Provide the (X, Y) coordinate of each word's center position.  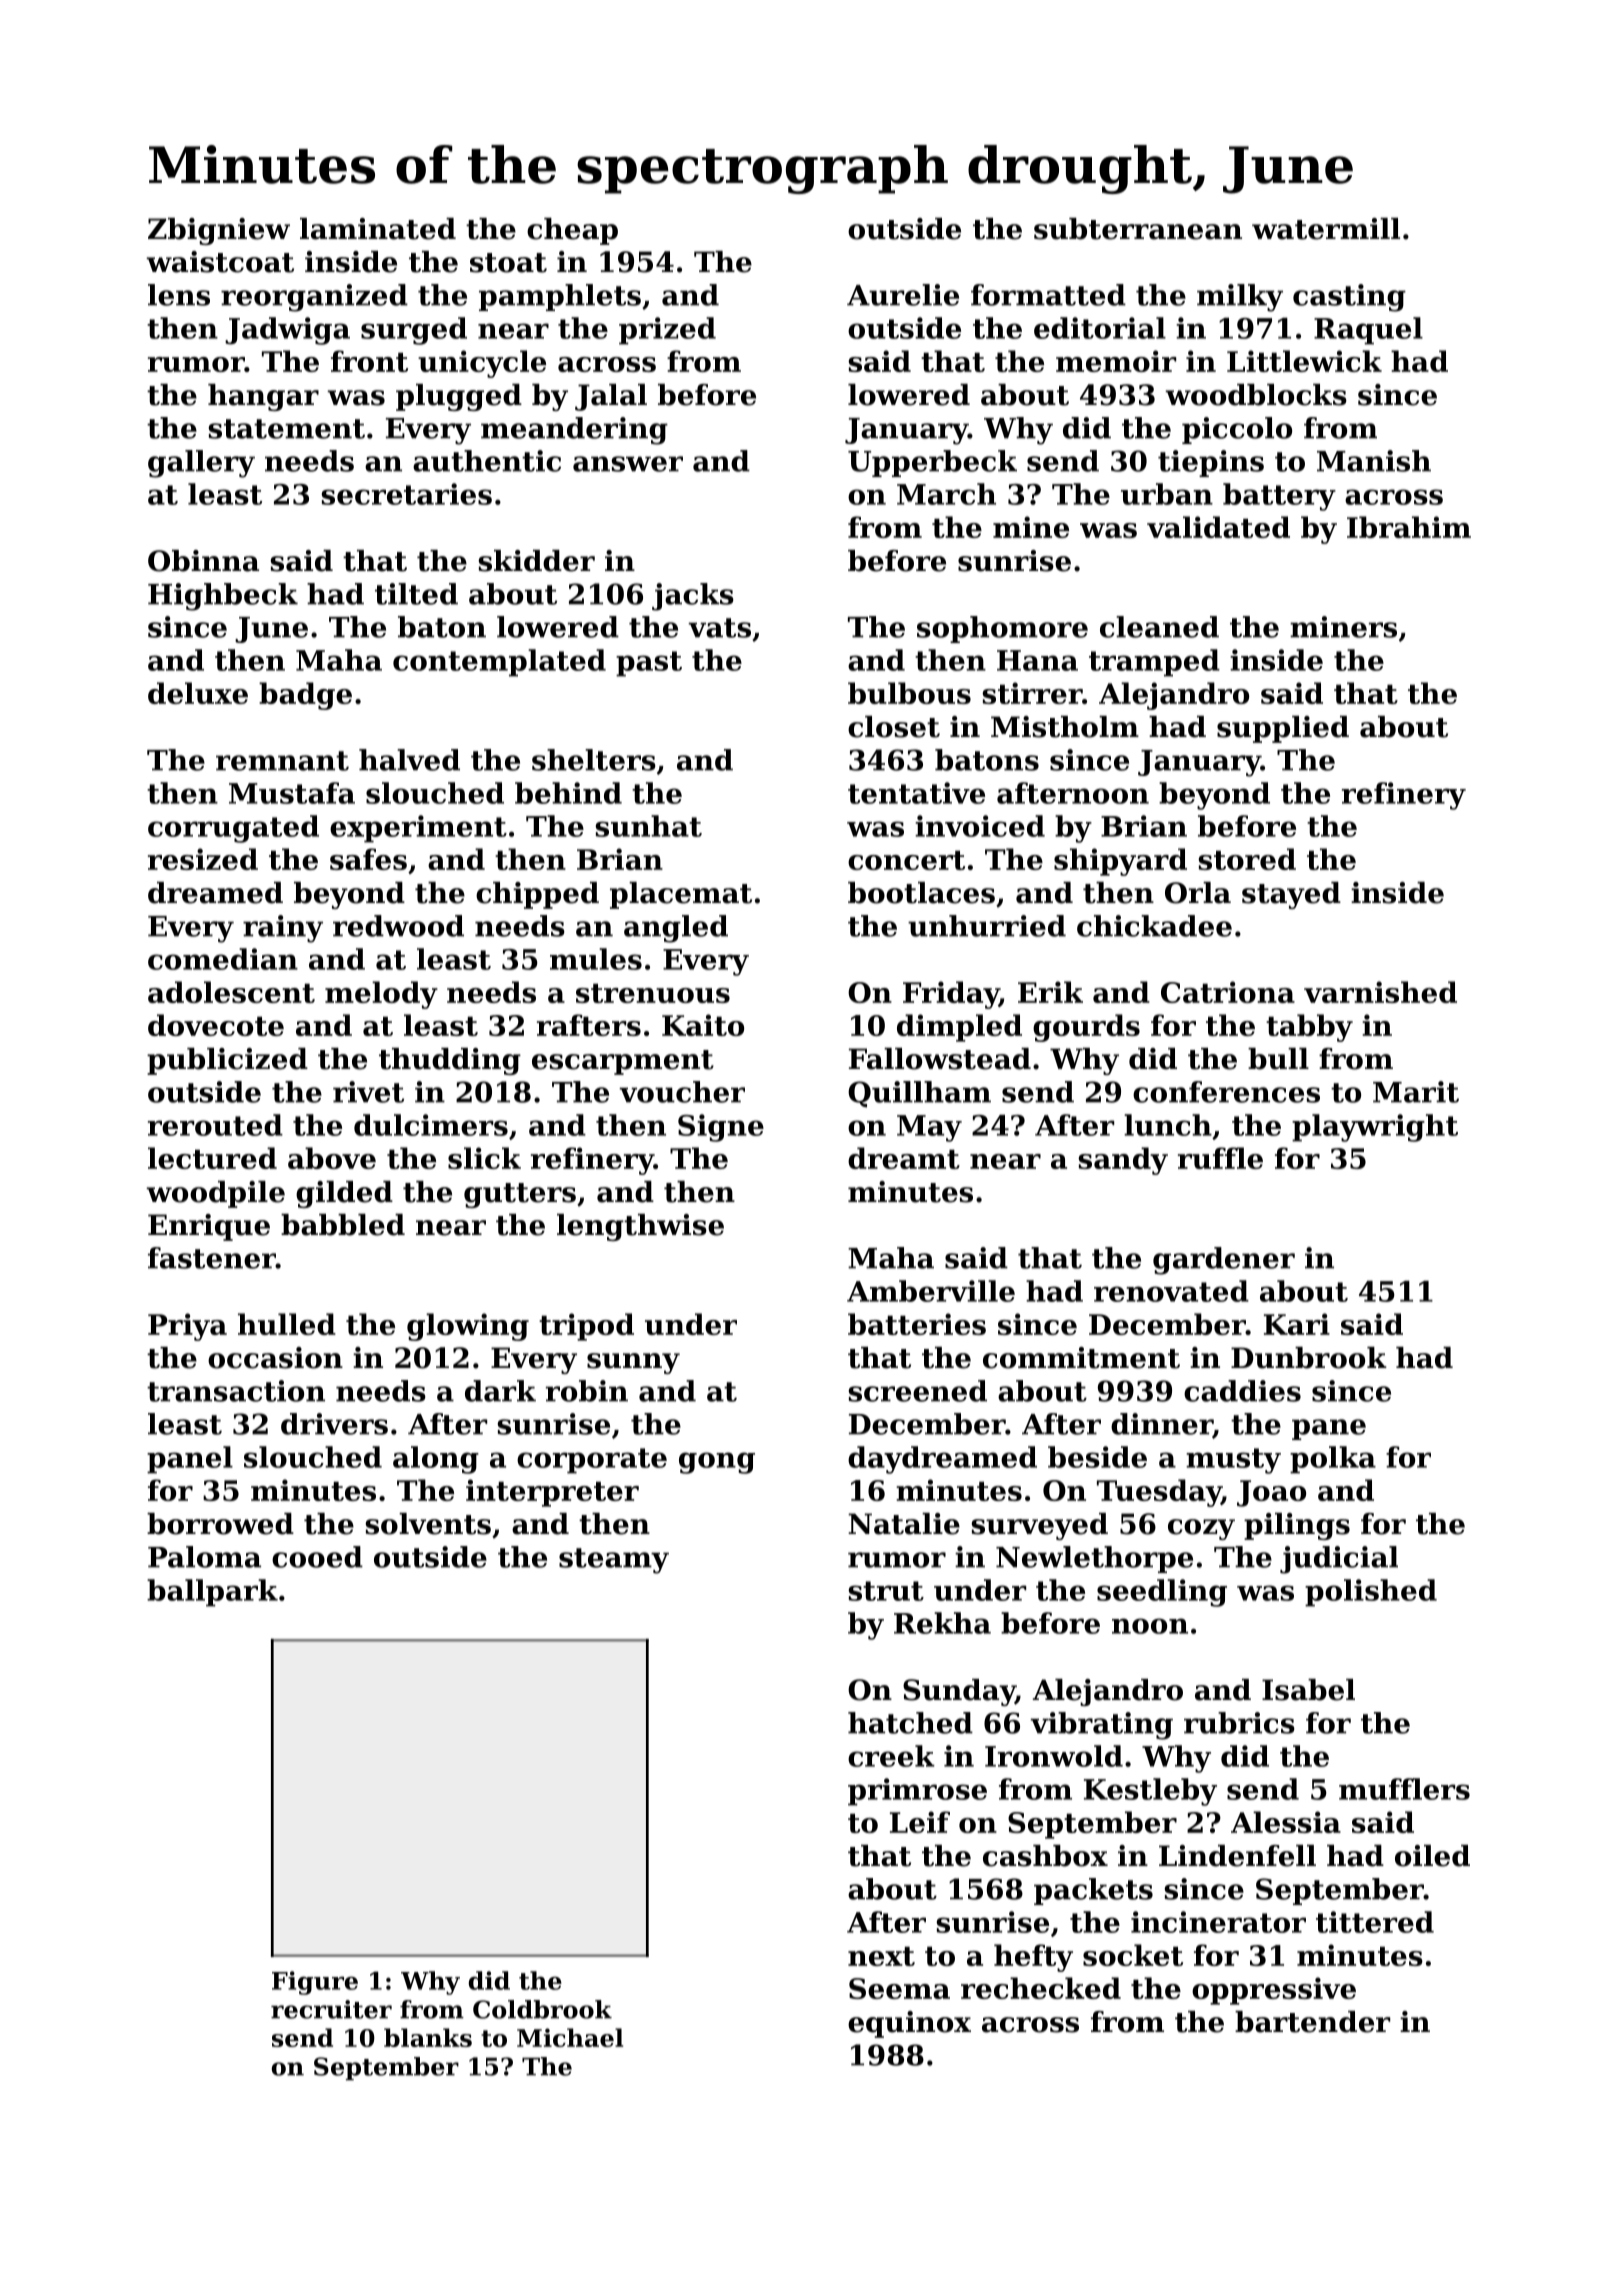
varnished (1380, 992)
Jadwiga (287, 331)
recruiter (331, 2009)
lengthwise (640, 1227)
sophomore (1002, 629)
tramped (1154, 663)
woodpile (215, 1194)
